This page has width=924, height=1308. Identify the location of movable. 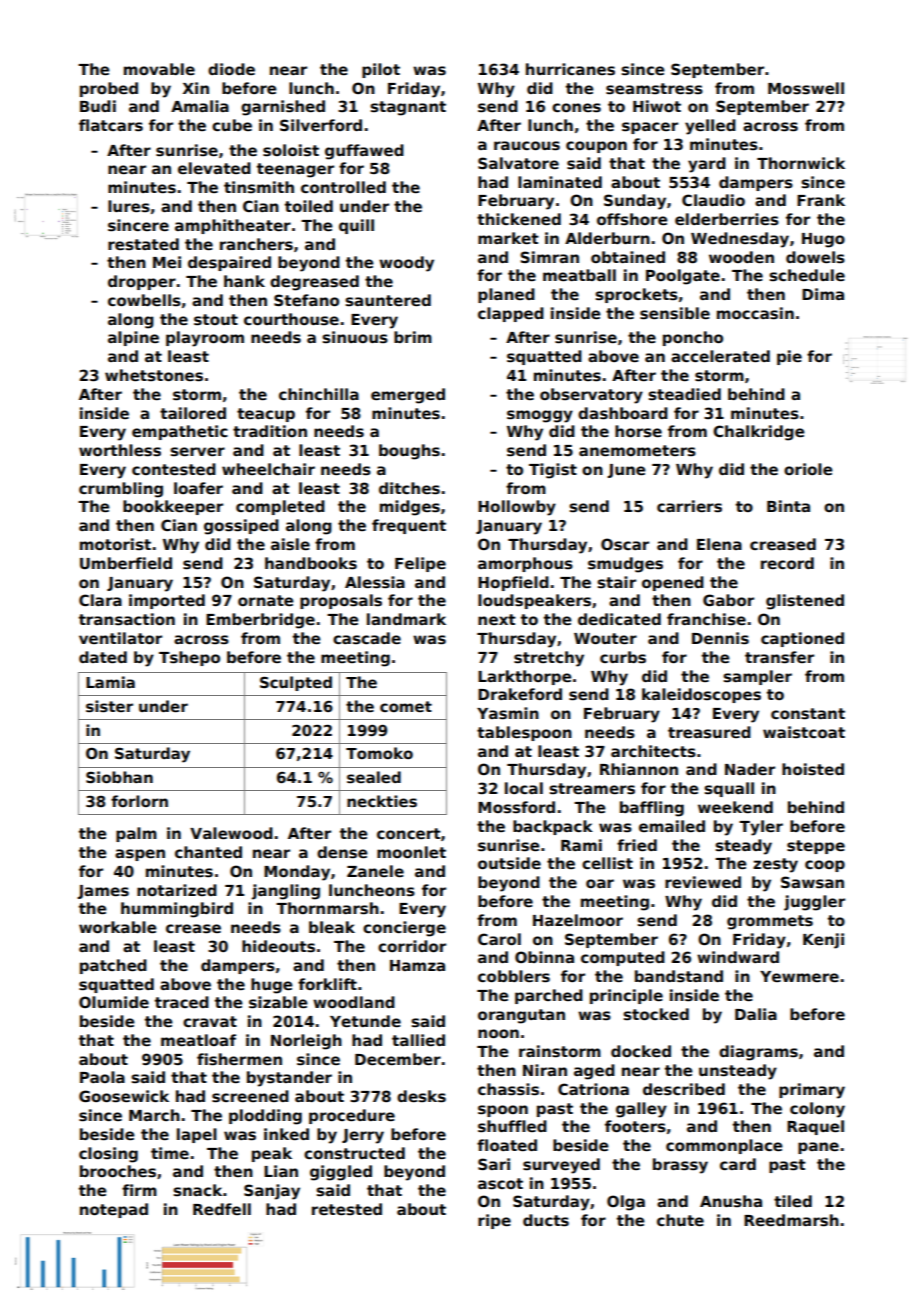
(159, 69).
